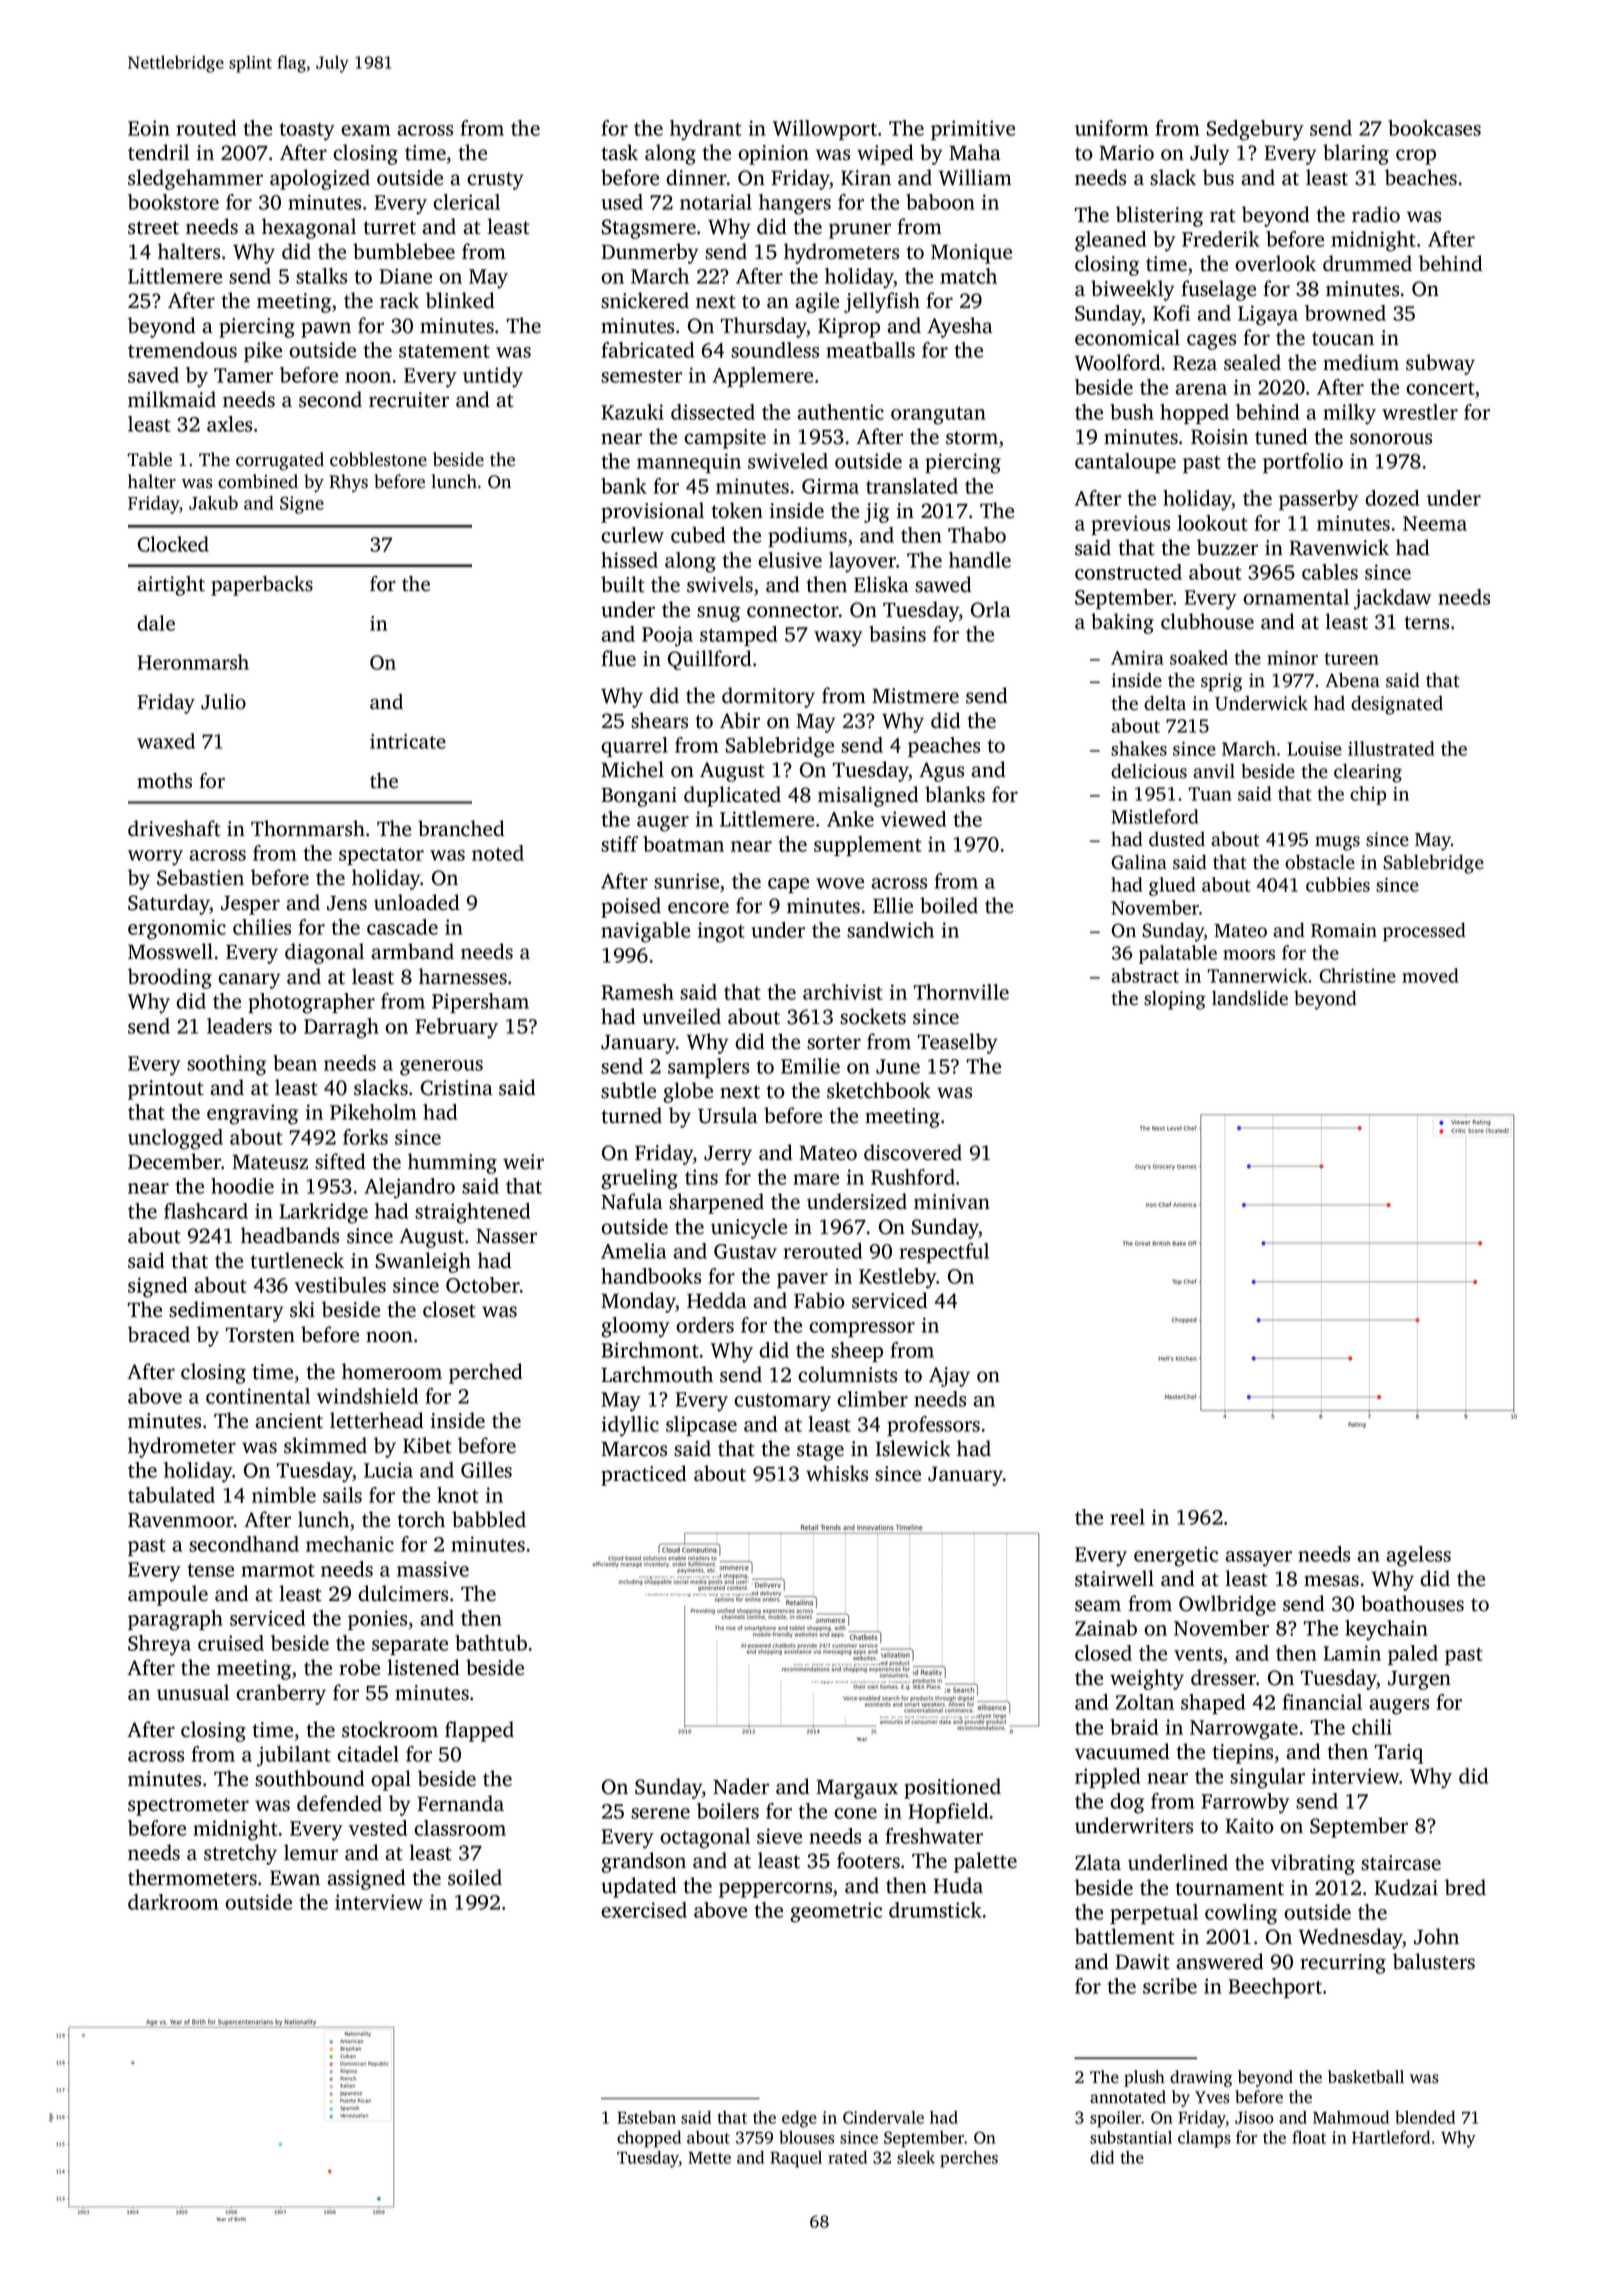  What do you see at coordinates (308, 828) in the page?
I see `Thornmarsh` at bounding box center [308, 828].
